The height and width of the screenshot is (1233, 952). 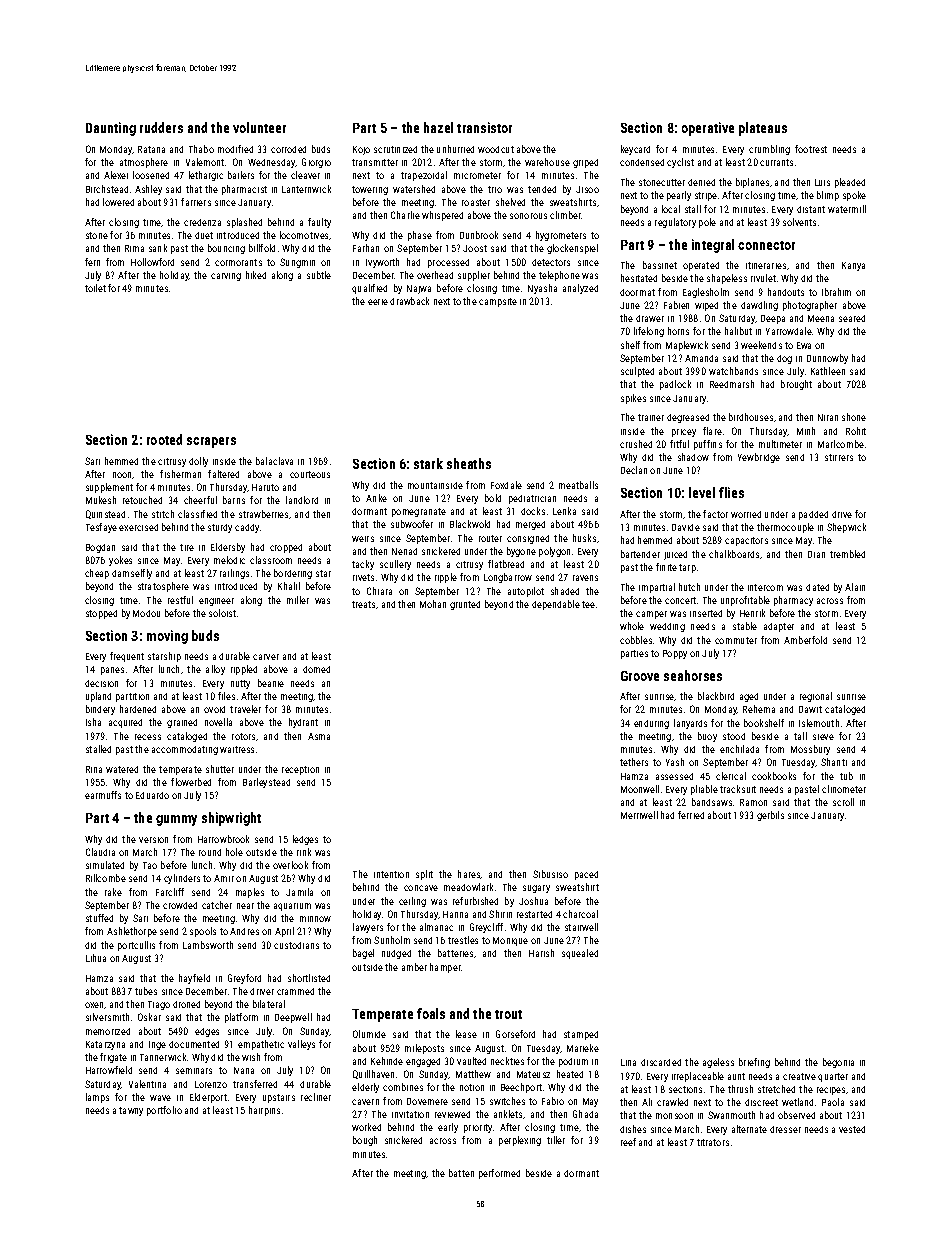 What do you see at coordinates (203, 932) in the screenshot?
I see `spools` at bounding box center [203, 932].
